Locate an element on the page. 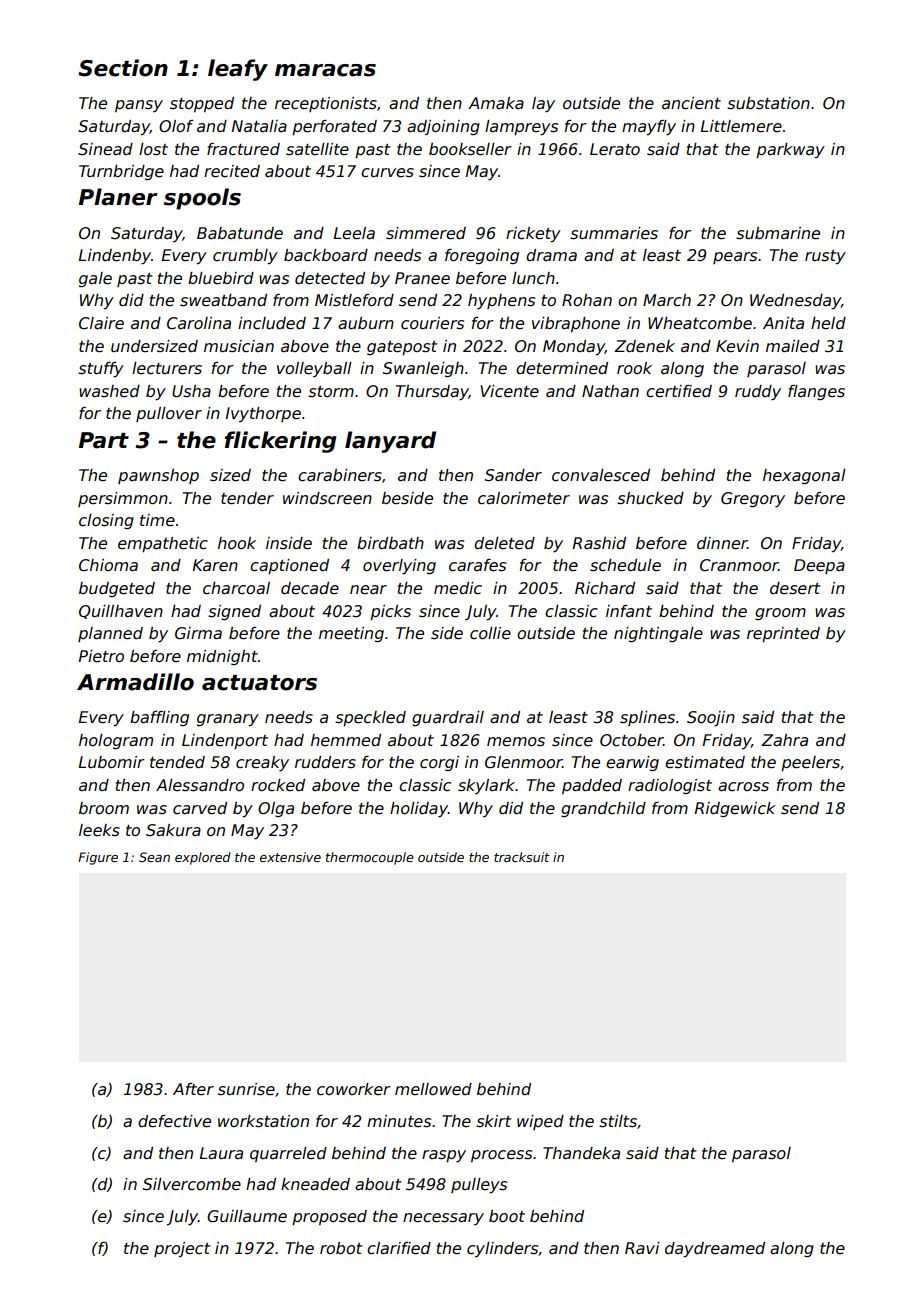 This document has height=1308, width=924. picks is located at coordinates (390, 612).
